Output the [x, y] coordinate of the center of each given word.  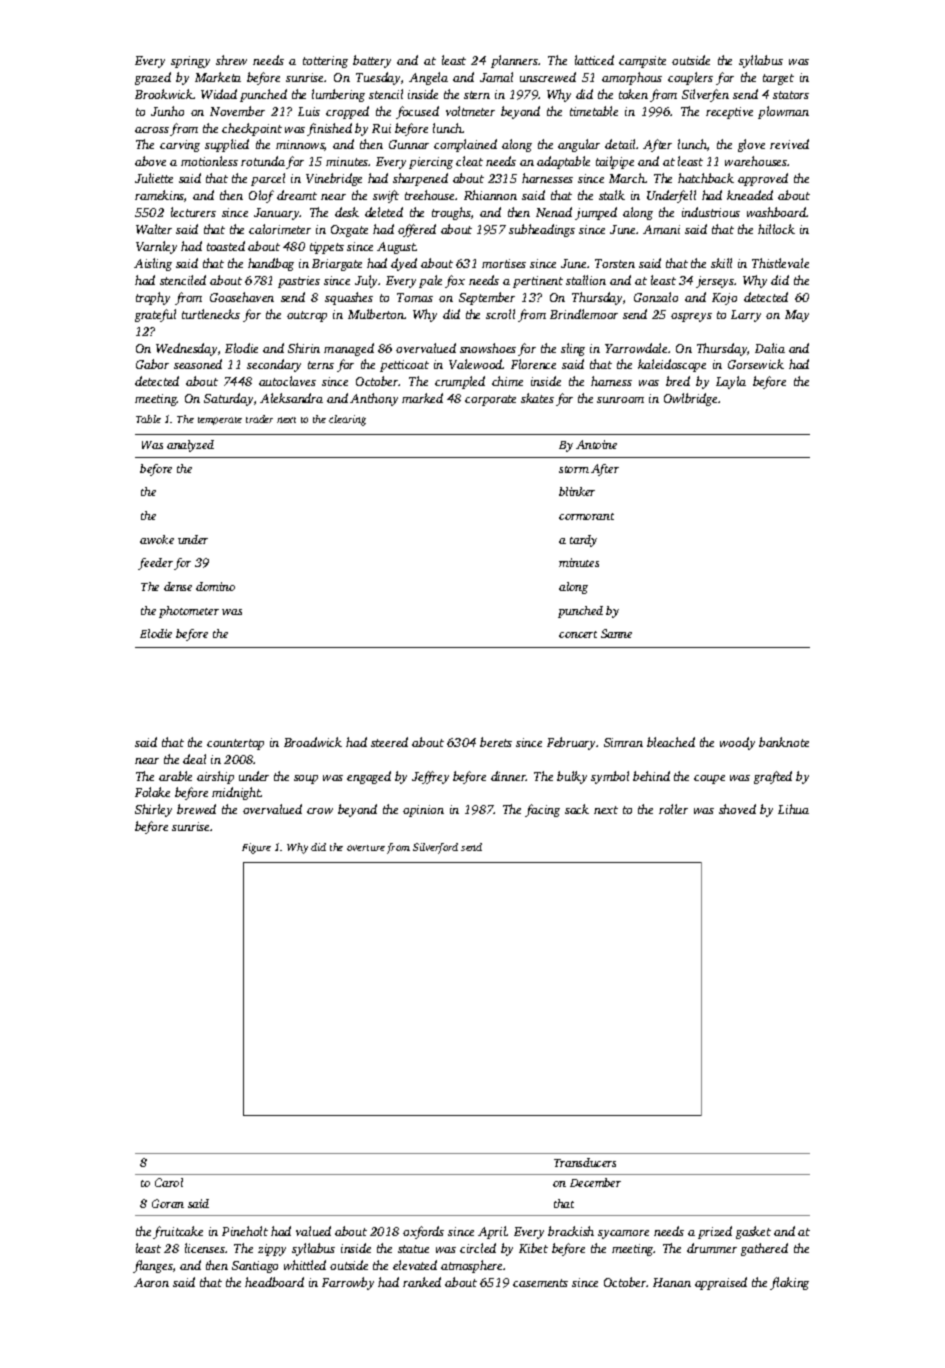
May [797, 316]
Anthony [374, 399]
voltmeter [470, 111]
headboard [274, 1282]
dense [178, 586]
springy [190, 62]
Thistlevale [780, 263]
